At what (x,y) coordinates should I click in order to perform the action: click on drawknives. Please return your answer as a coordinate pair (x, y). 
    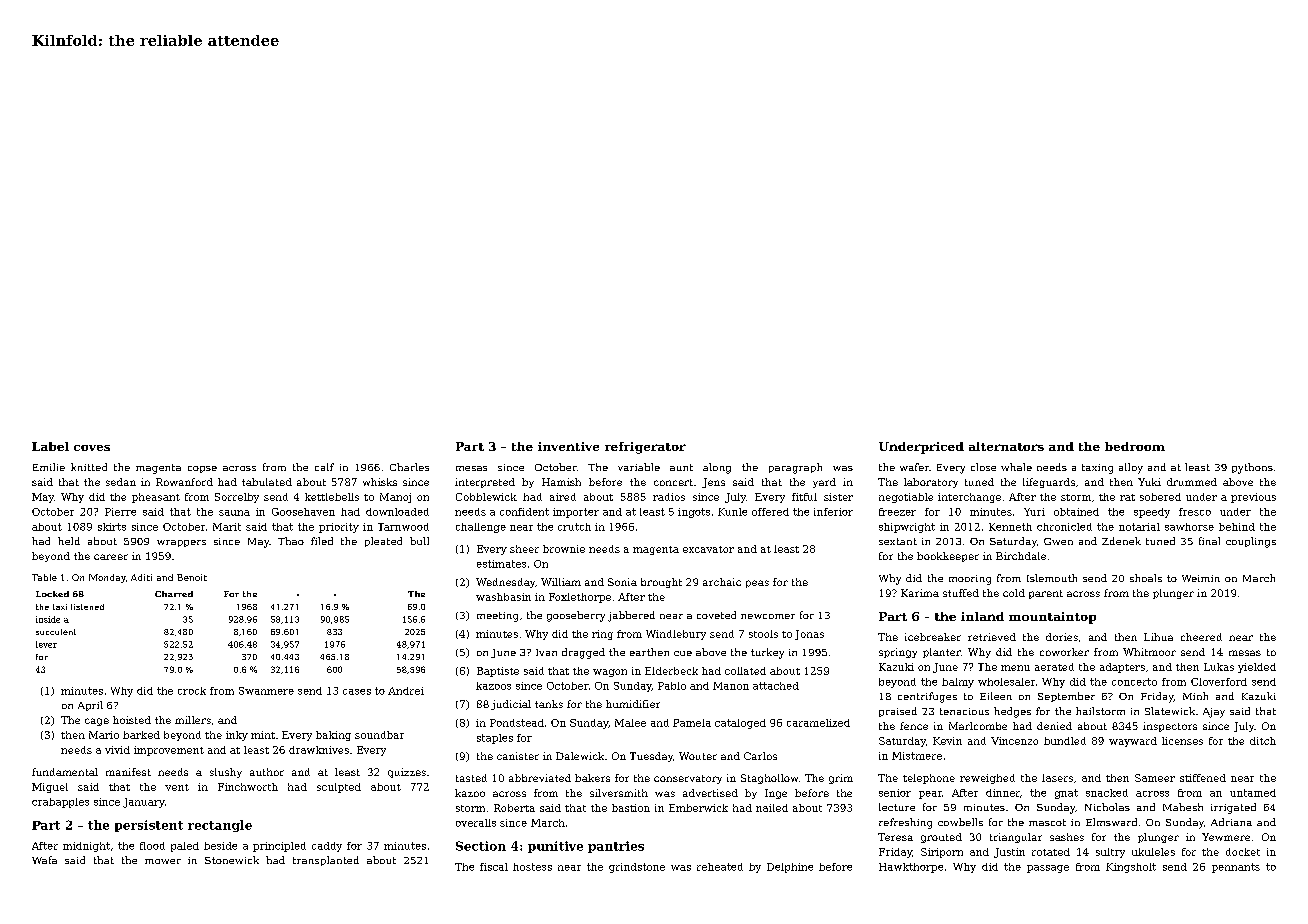
    Looking at the image, I should click on (319, 750).
